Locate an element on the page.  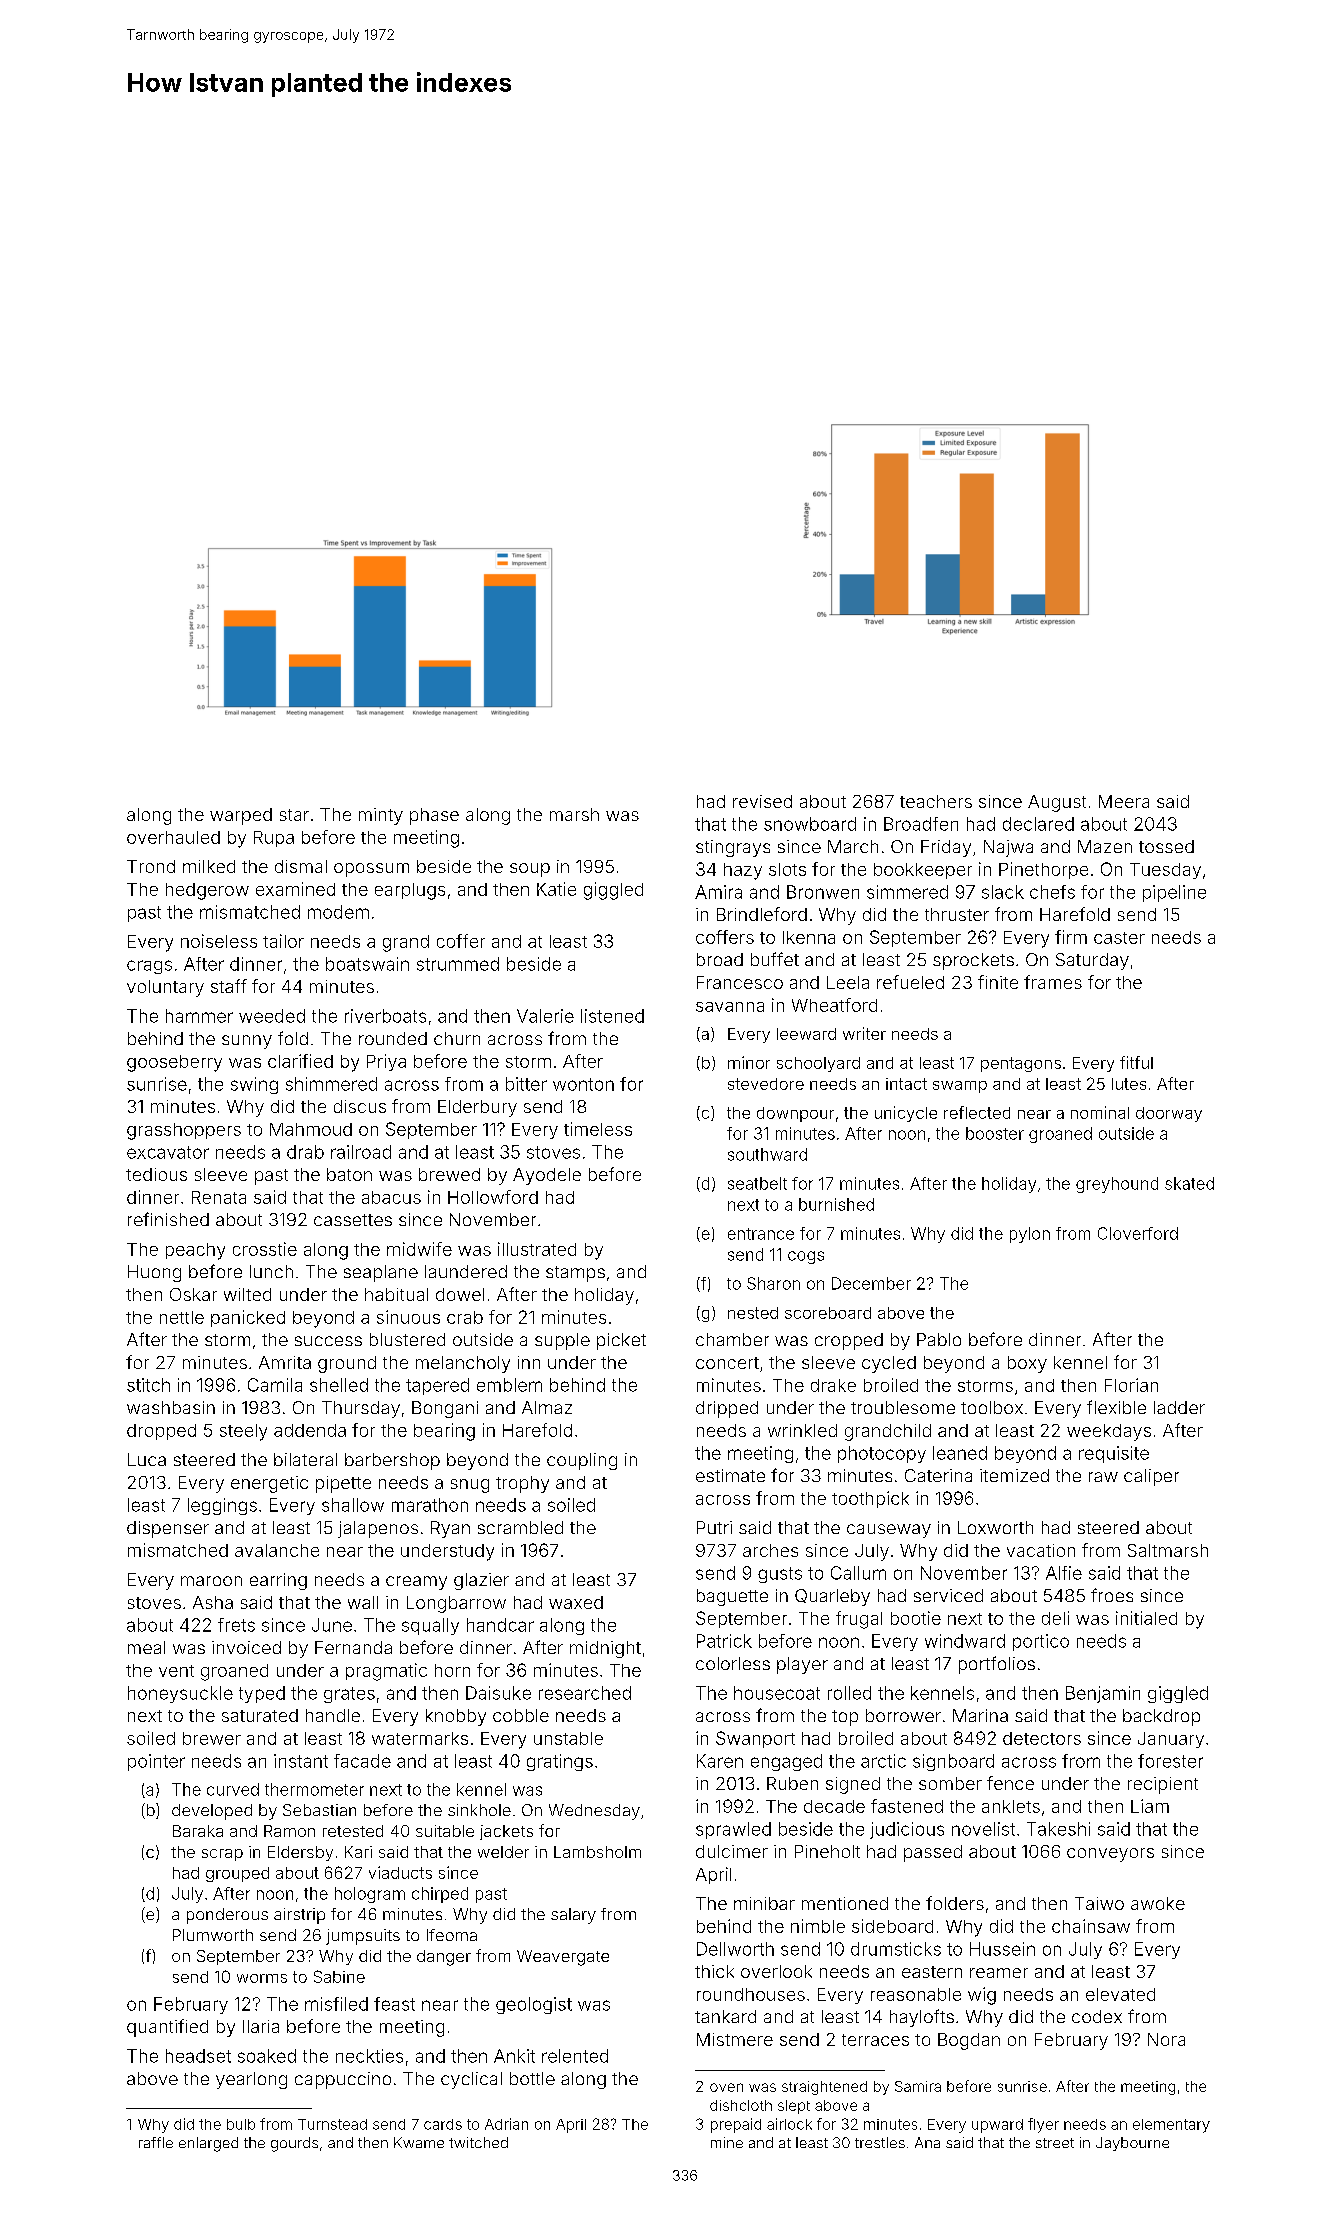
minibar is located at coordinates (764, 1903).
